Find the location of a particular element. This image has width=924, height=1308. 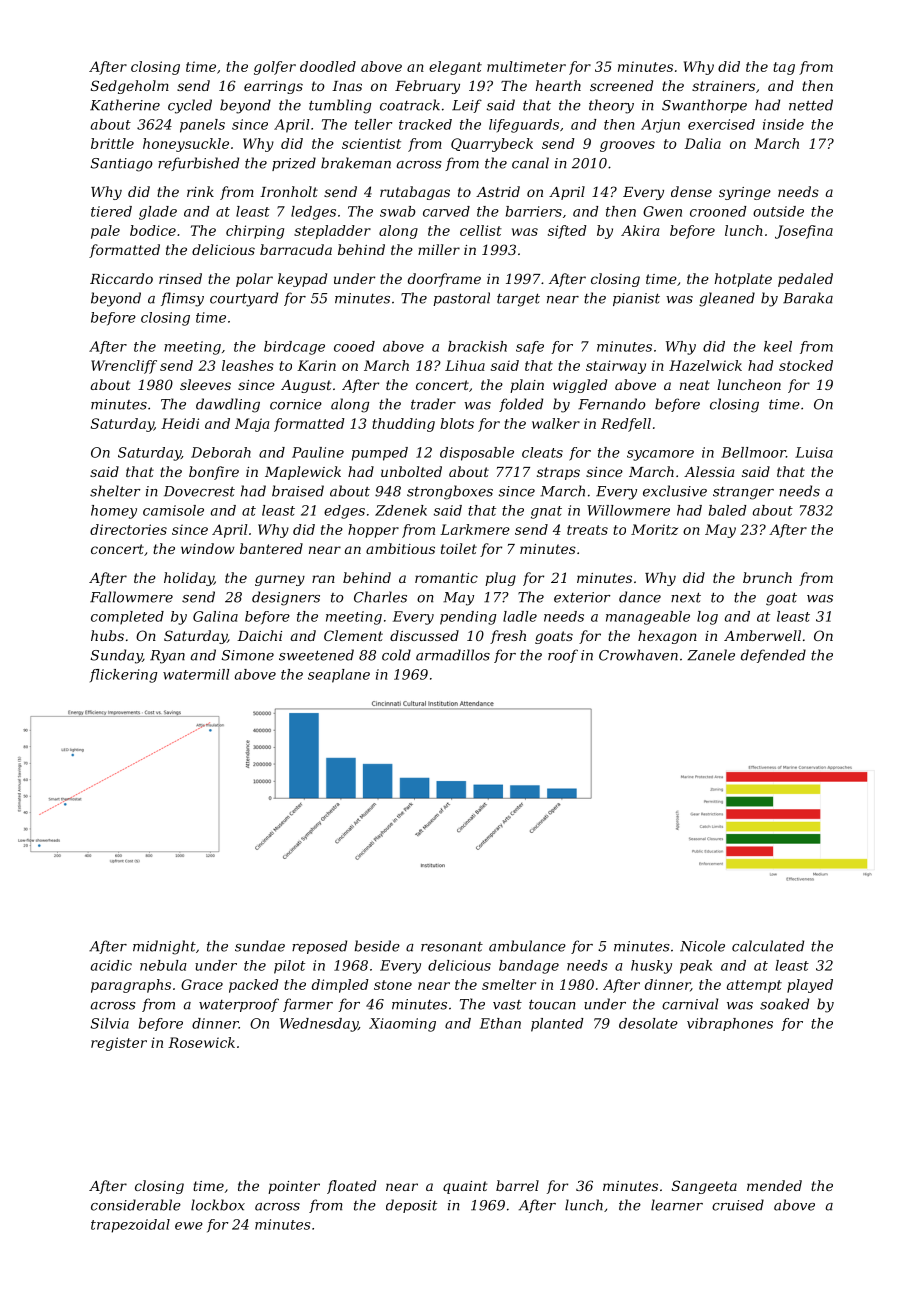

Baraka is located at coordinates (808, 298).
